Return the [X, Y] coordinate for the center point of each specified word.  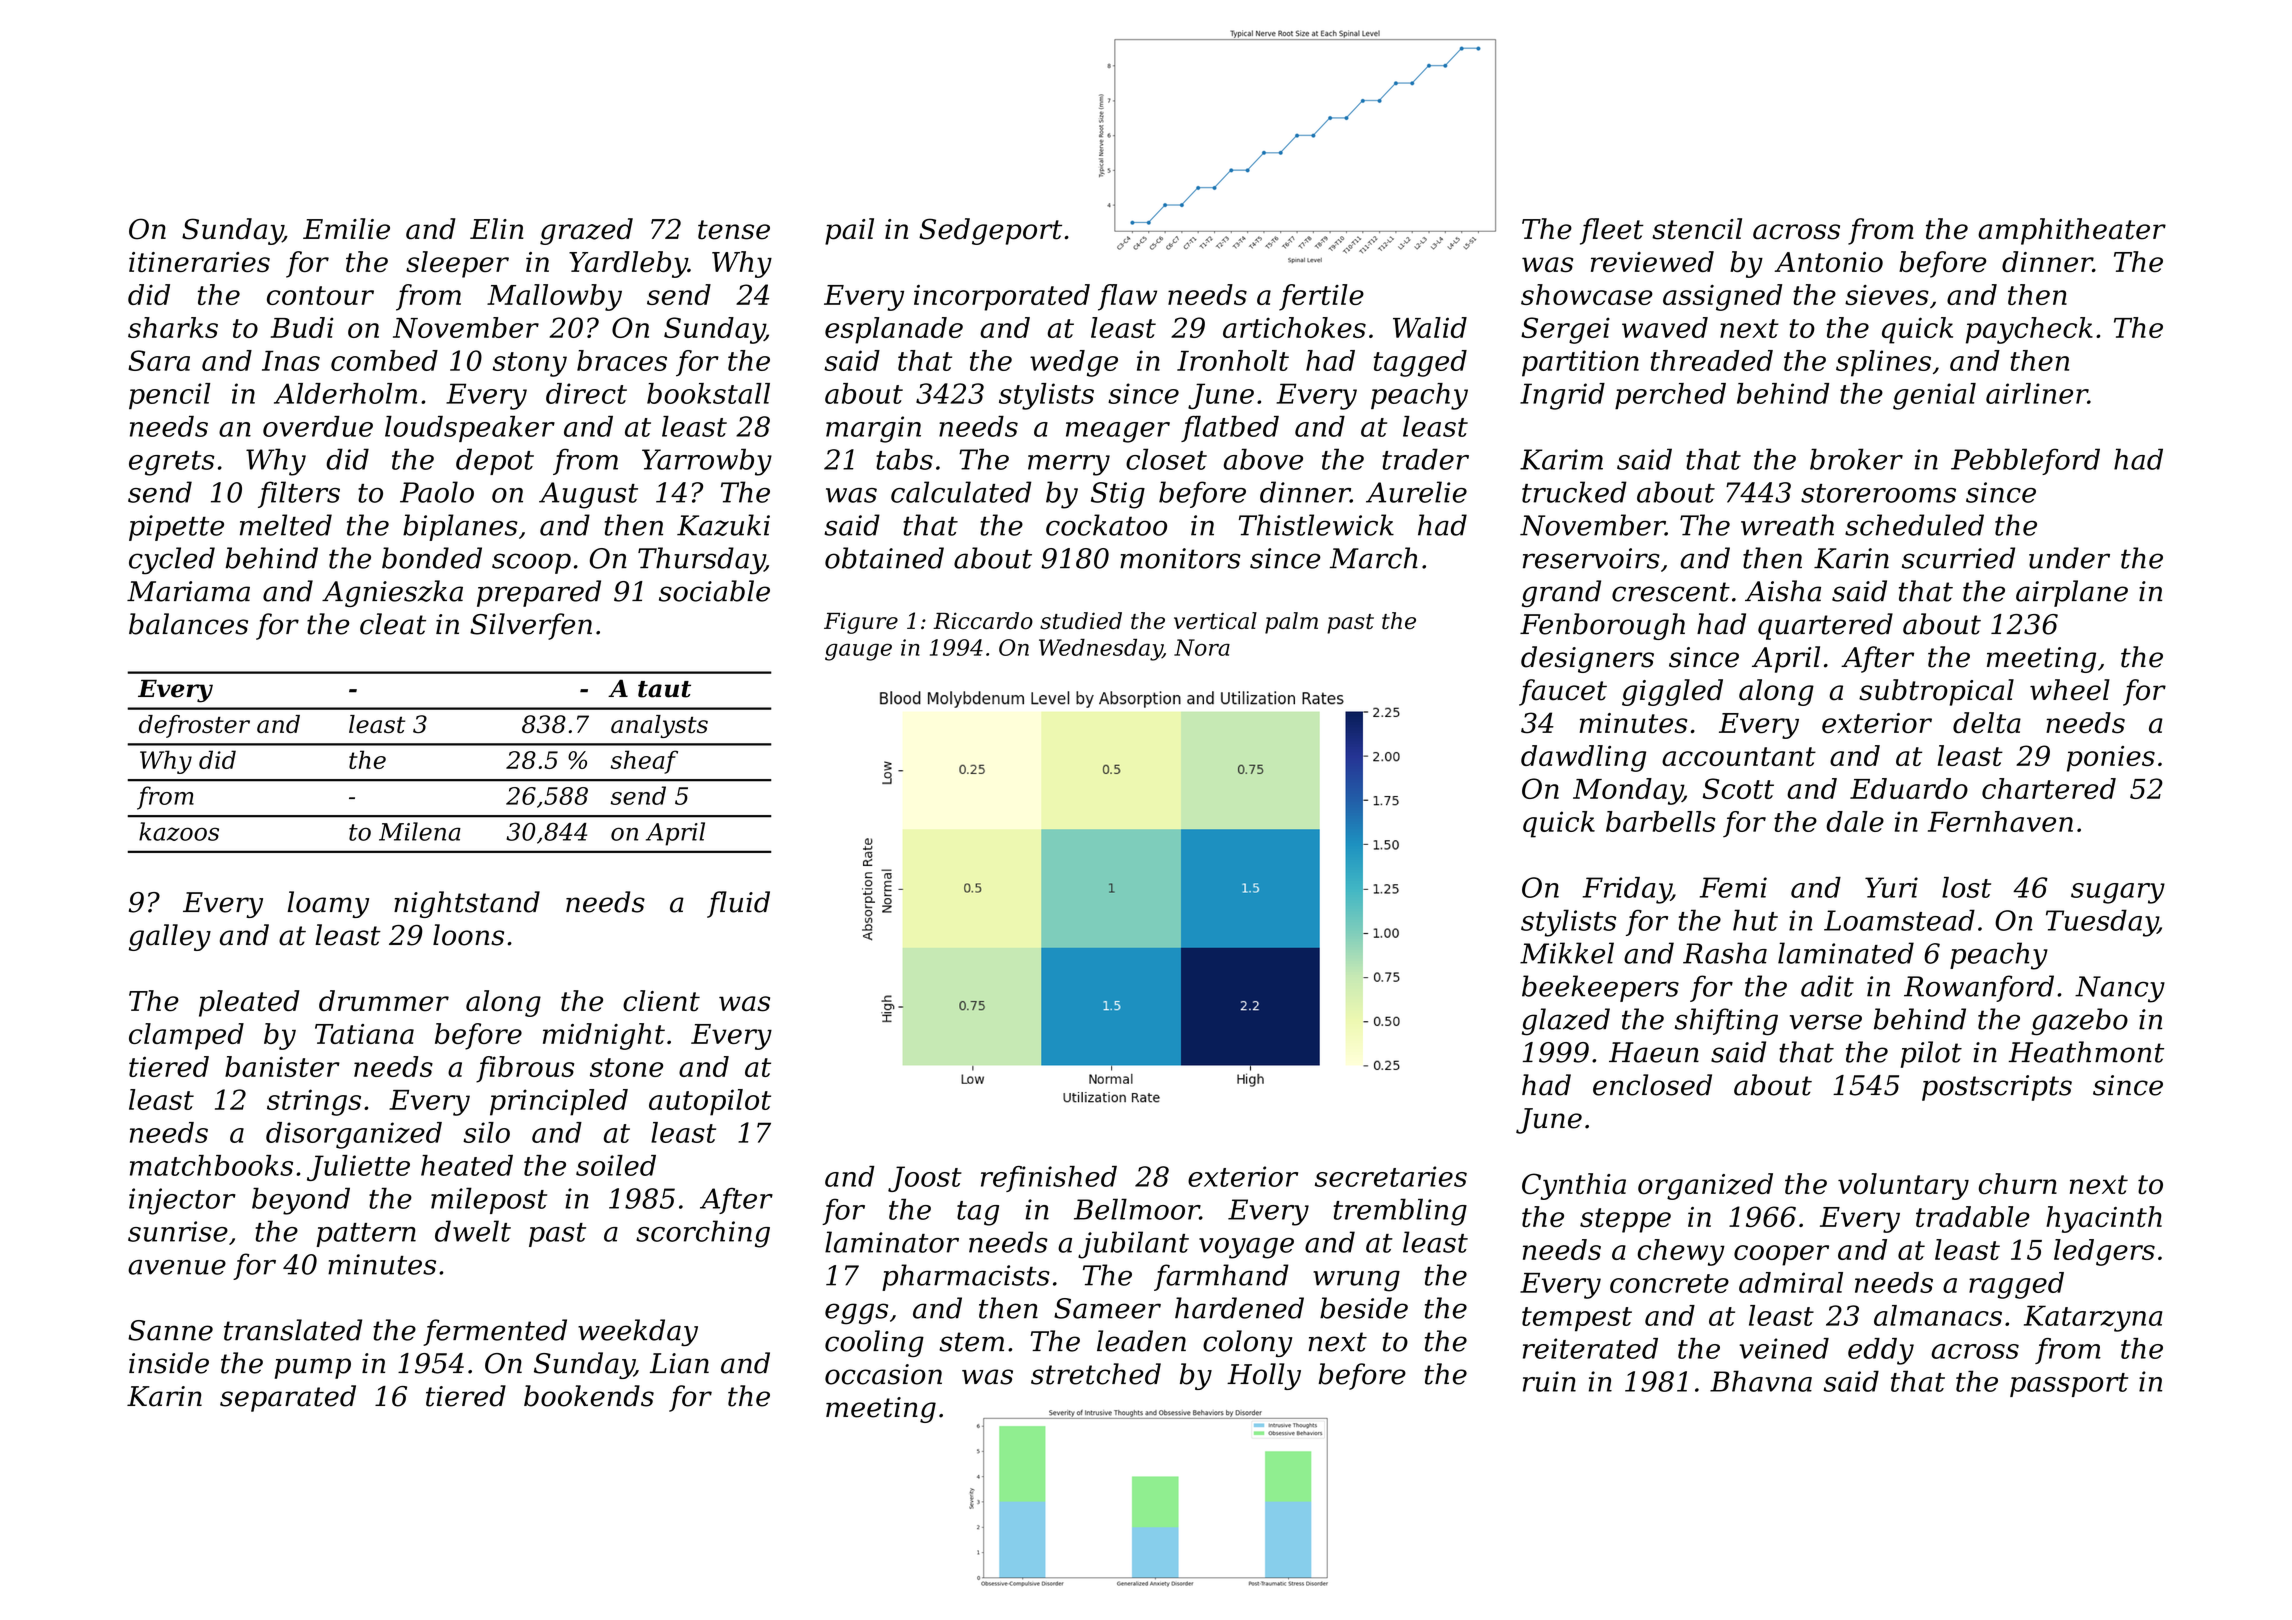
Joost [925, 1179]
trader [1425, 459]
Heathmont [2086, 1052]
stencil [1697, 229]
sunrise [178, 1231]
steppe [1625, 1220]
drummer [384, 1001]
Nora [1202, 647]
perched [1670, 396]
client [661, 1001]
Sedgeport [990, 231]
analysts [659, 726]
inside [169, 1363]
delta [1987, 722]
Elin [497, 228]
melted [286, 525]
